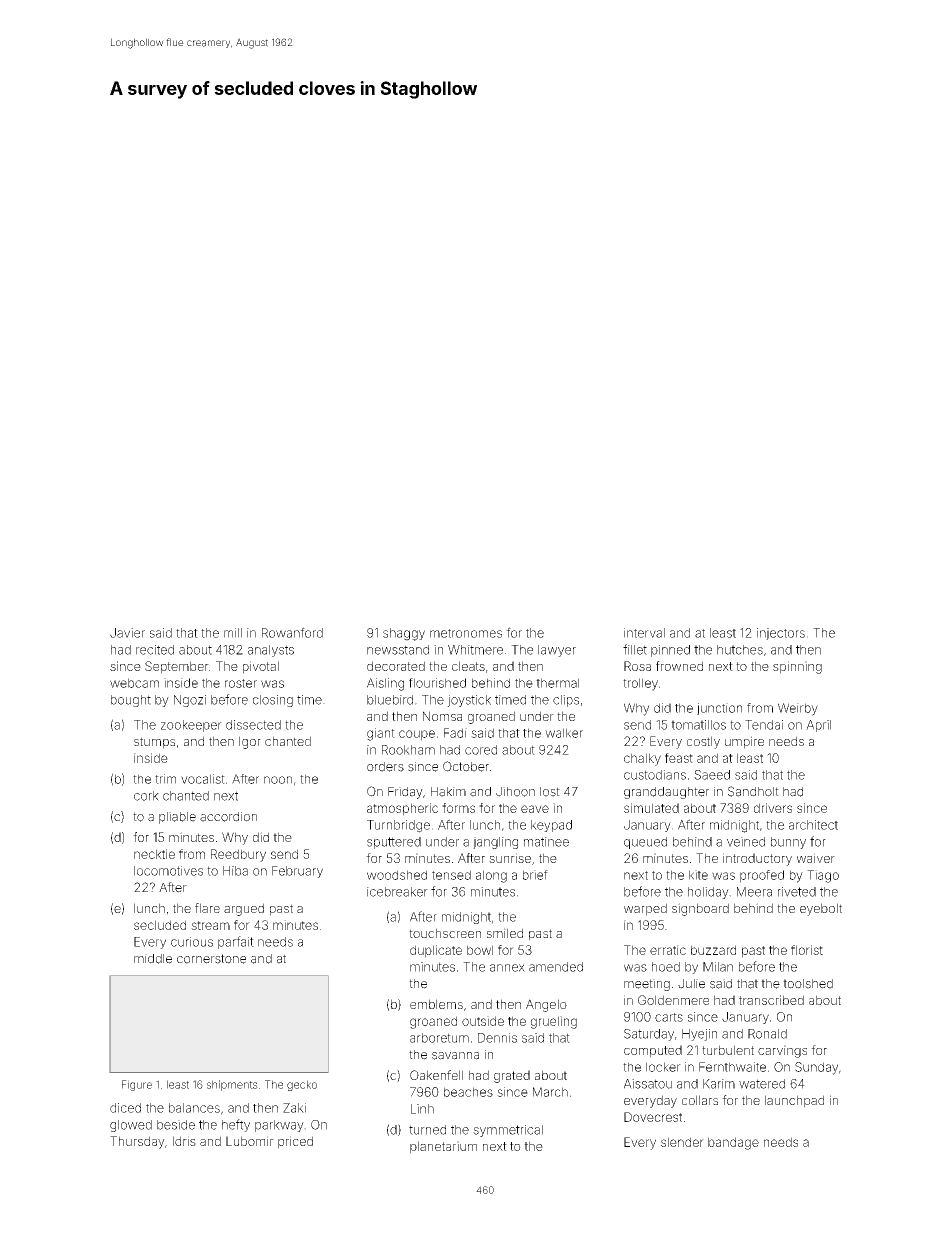 The width and height of the screenshot is (952, 1233). What do you see at coordinates (250, 742) in the screenshot?
I see `Igor` at bounding box center [250, 742].
